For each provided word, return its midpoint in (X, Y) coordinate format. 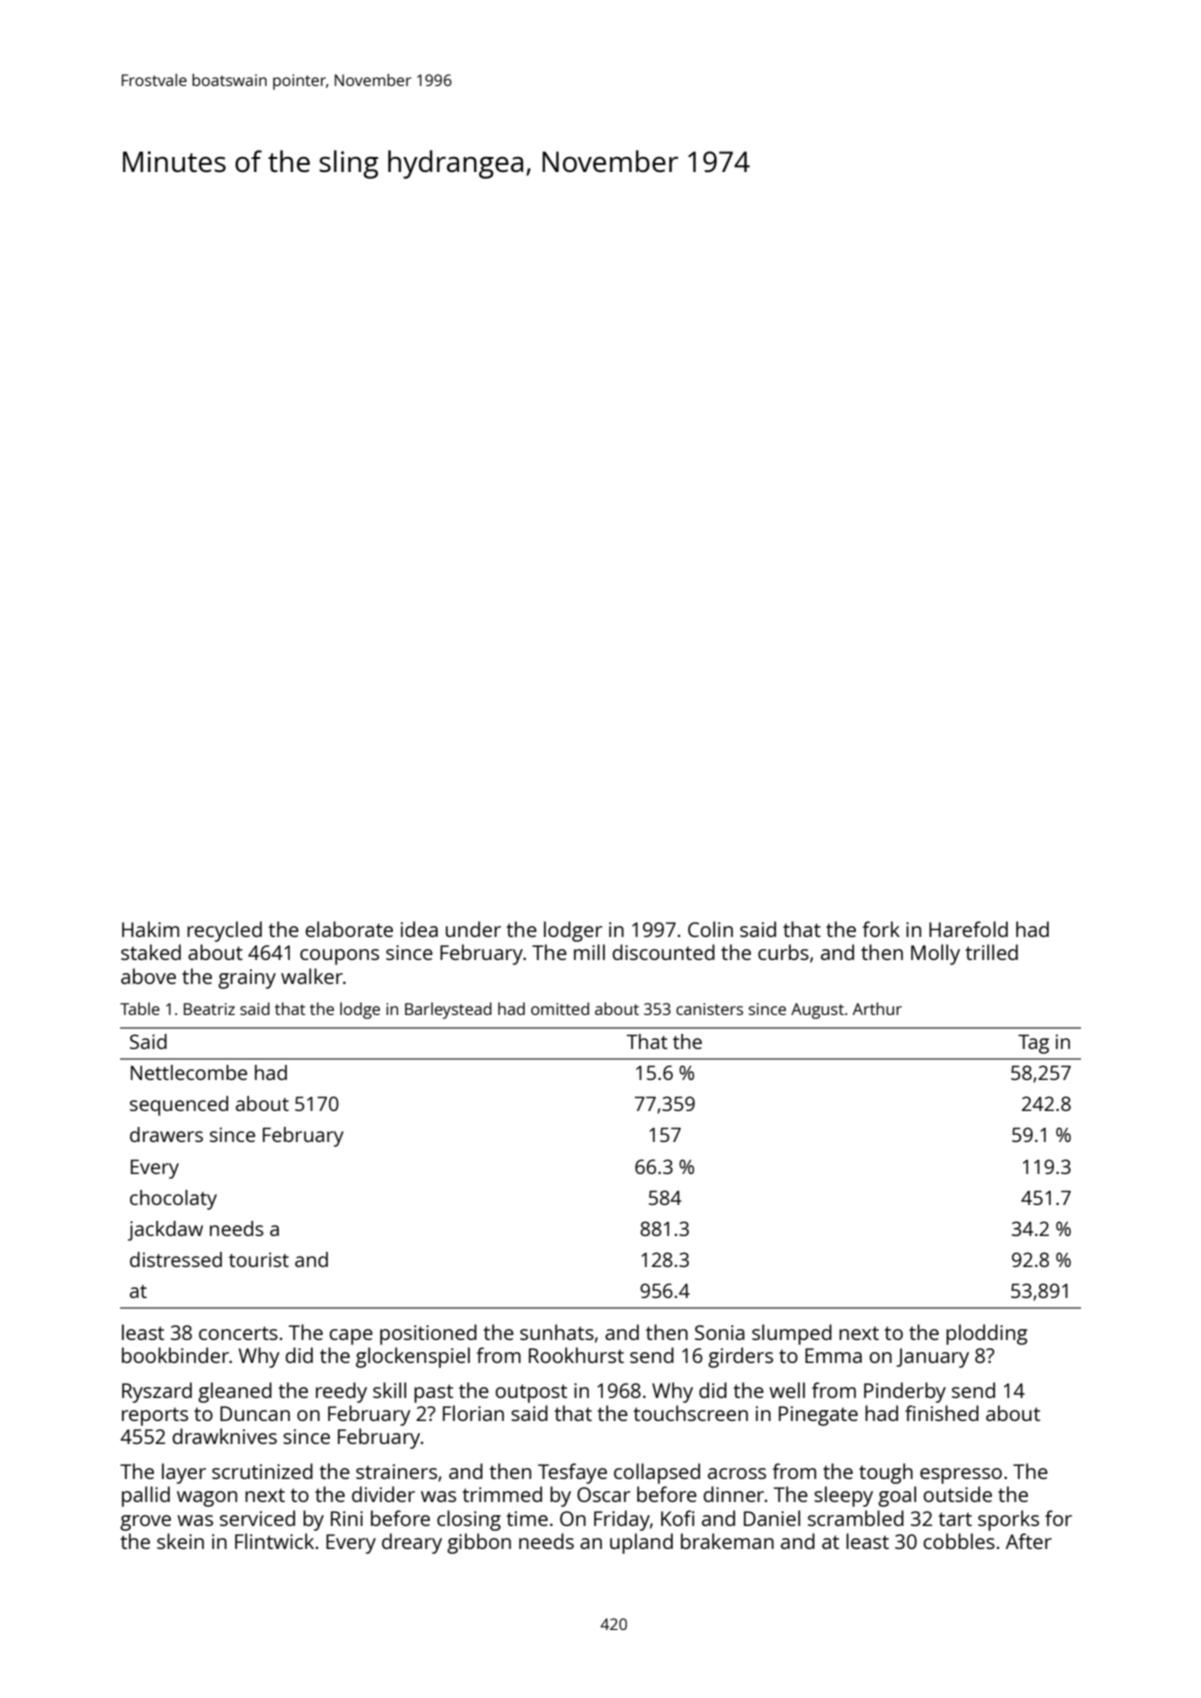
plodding (986, 1334)
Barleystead (448, 1010)
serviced (257, 1518)
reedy (341, 1392)
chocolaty (173, 1200)
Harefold (968, 929)
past (433, 1393)
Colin (710, 929)
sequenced (179, 1106)
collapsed (657, 1473)
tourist (259, 1259)
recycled (224, 931)
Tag (1033, 1044)
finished (942, 1413)
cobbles (959, 1541)
